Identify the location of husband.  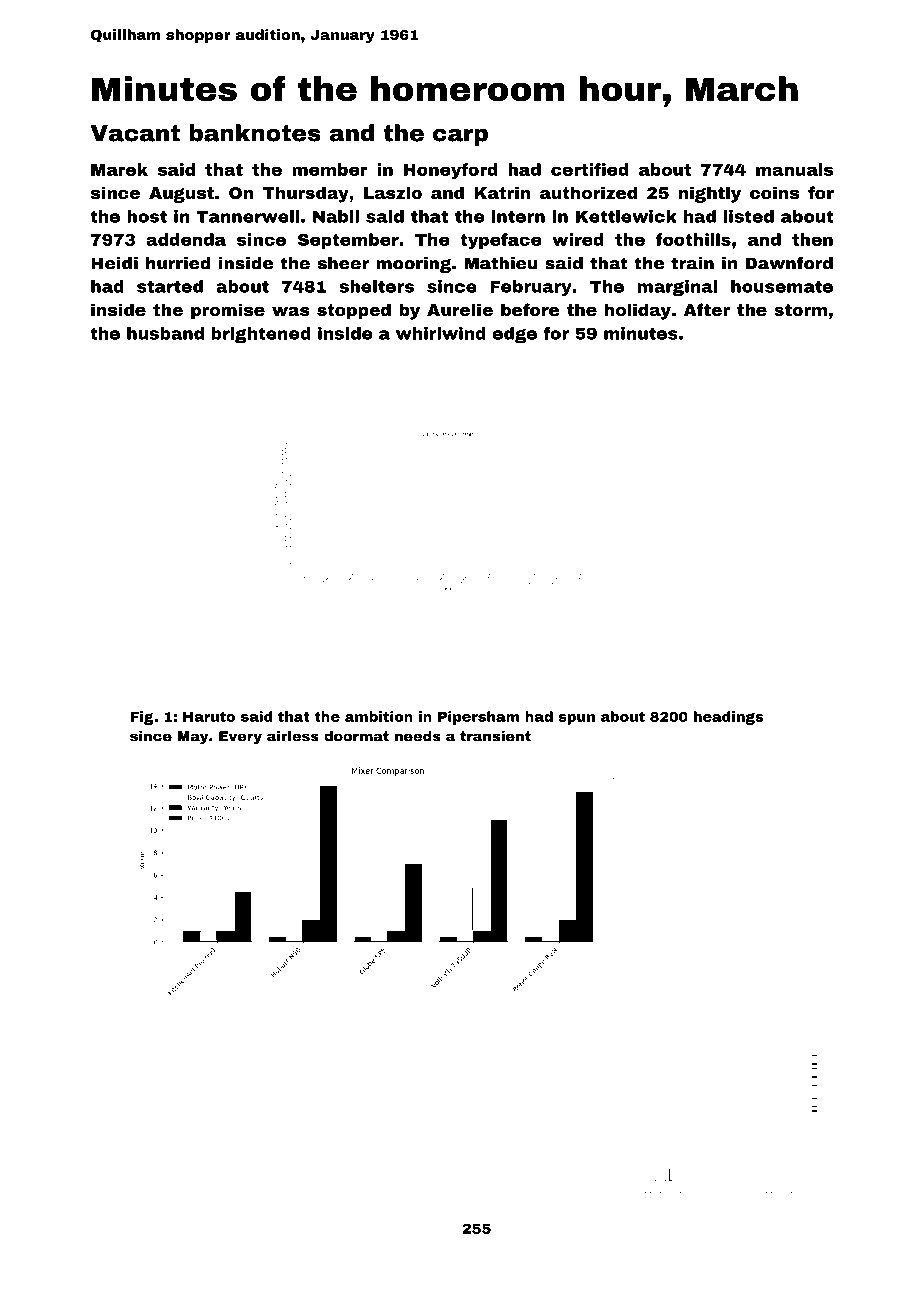
(165, 333).
